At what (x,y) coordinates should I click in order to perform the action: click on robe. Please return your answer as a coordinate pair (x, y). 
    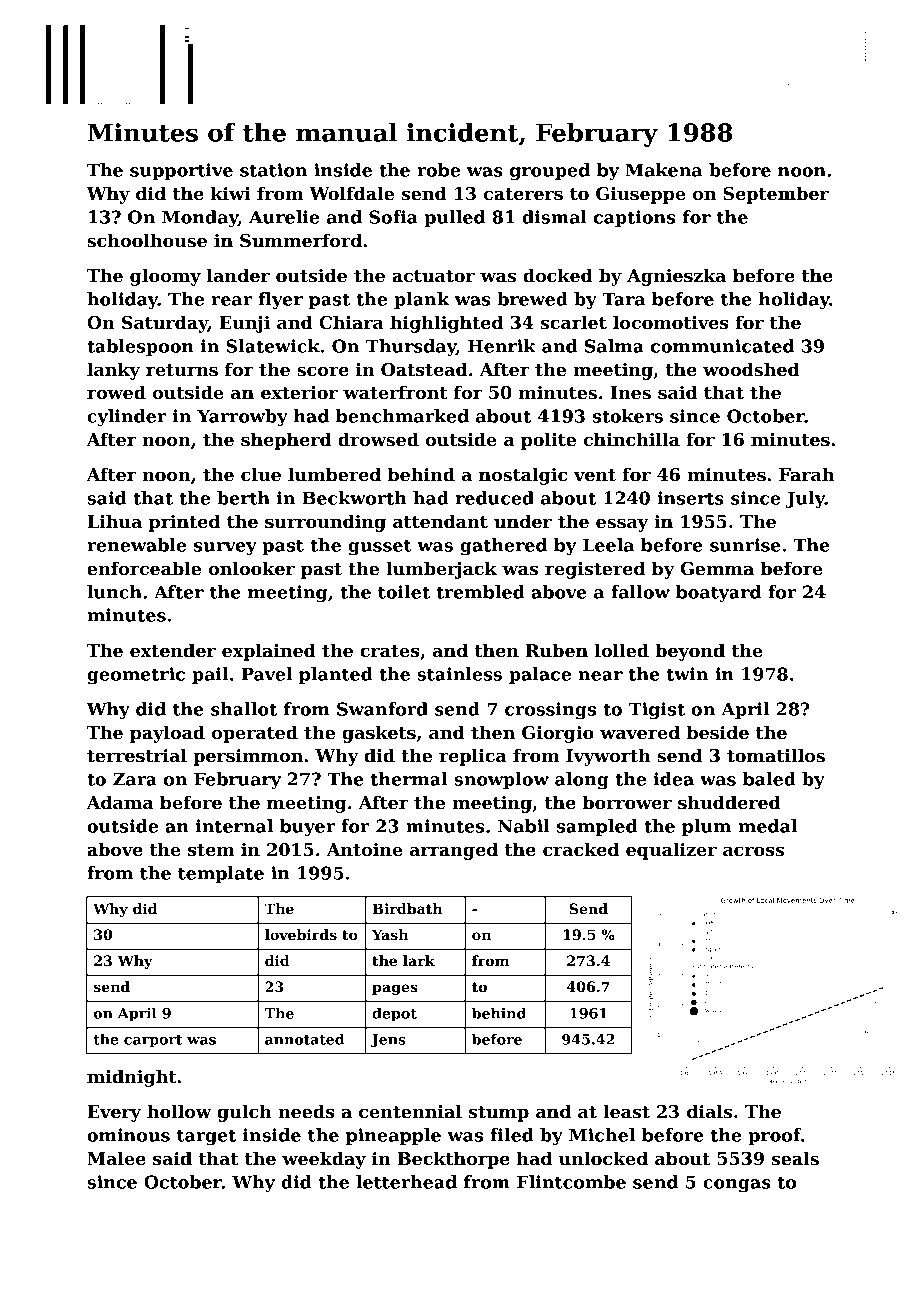
    Looking at the image, I should click on (438, 170).
